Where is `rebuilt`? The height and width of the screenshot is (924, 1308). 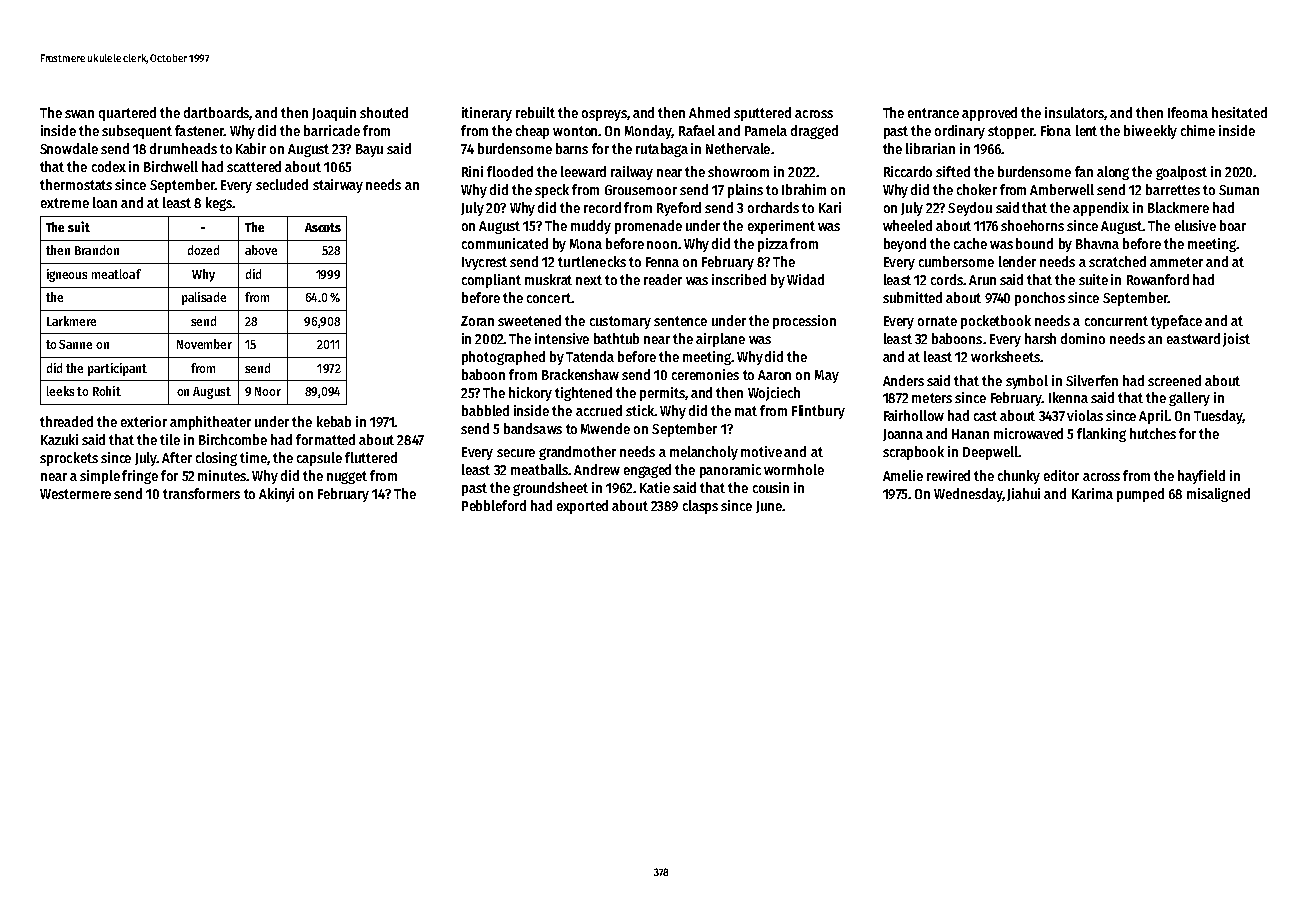
rebuilt is located at coordinates (535, 112).
